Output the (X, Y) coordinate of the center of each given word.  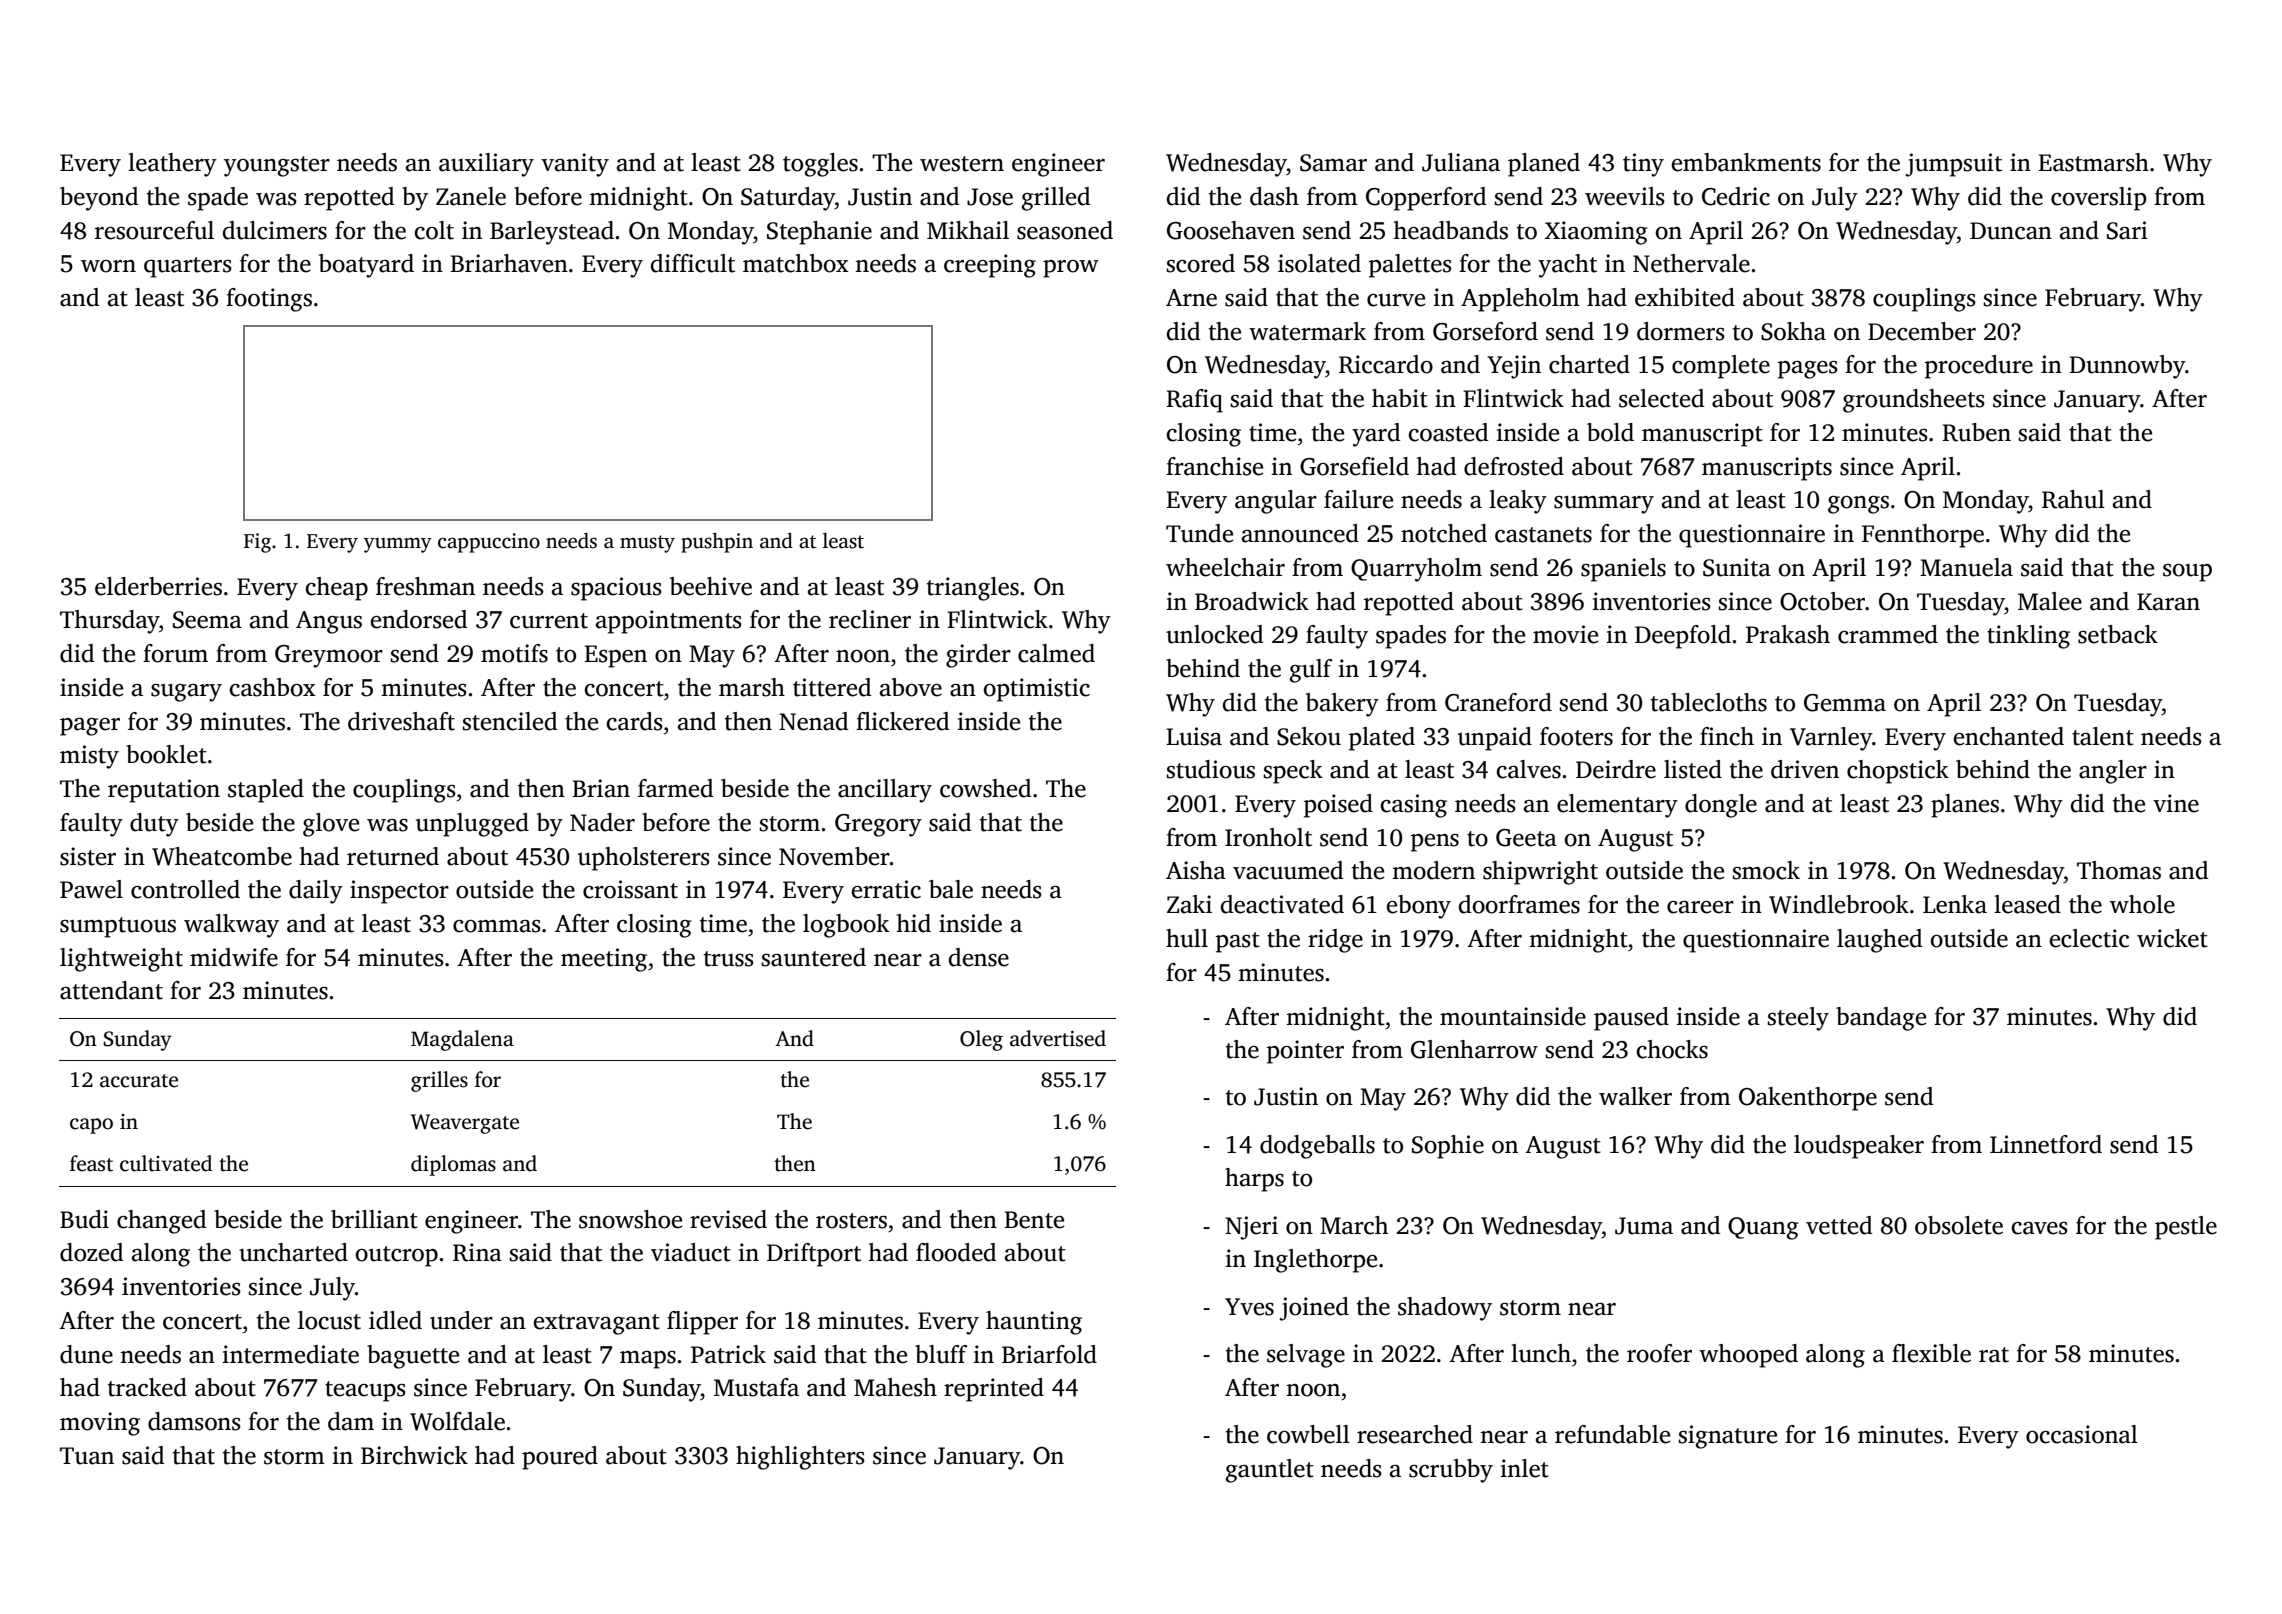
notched (1444, 533)
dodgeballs (1317, 1147)
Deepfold (1683, 637)
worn (108, 266)
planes (1965, 806)
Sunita (1737, 567)
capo (91, 1126)
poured (560, 1458)
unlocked (1214, 634)
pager (90, 727)
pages (1808, 370)
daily (316, 892)
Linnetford (2046, 1144)
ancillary (885, 791)
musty (647, 544)
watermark (1307, 331)
